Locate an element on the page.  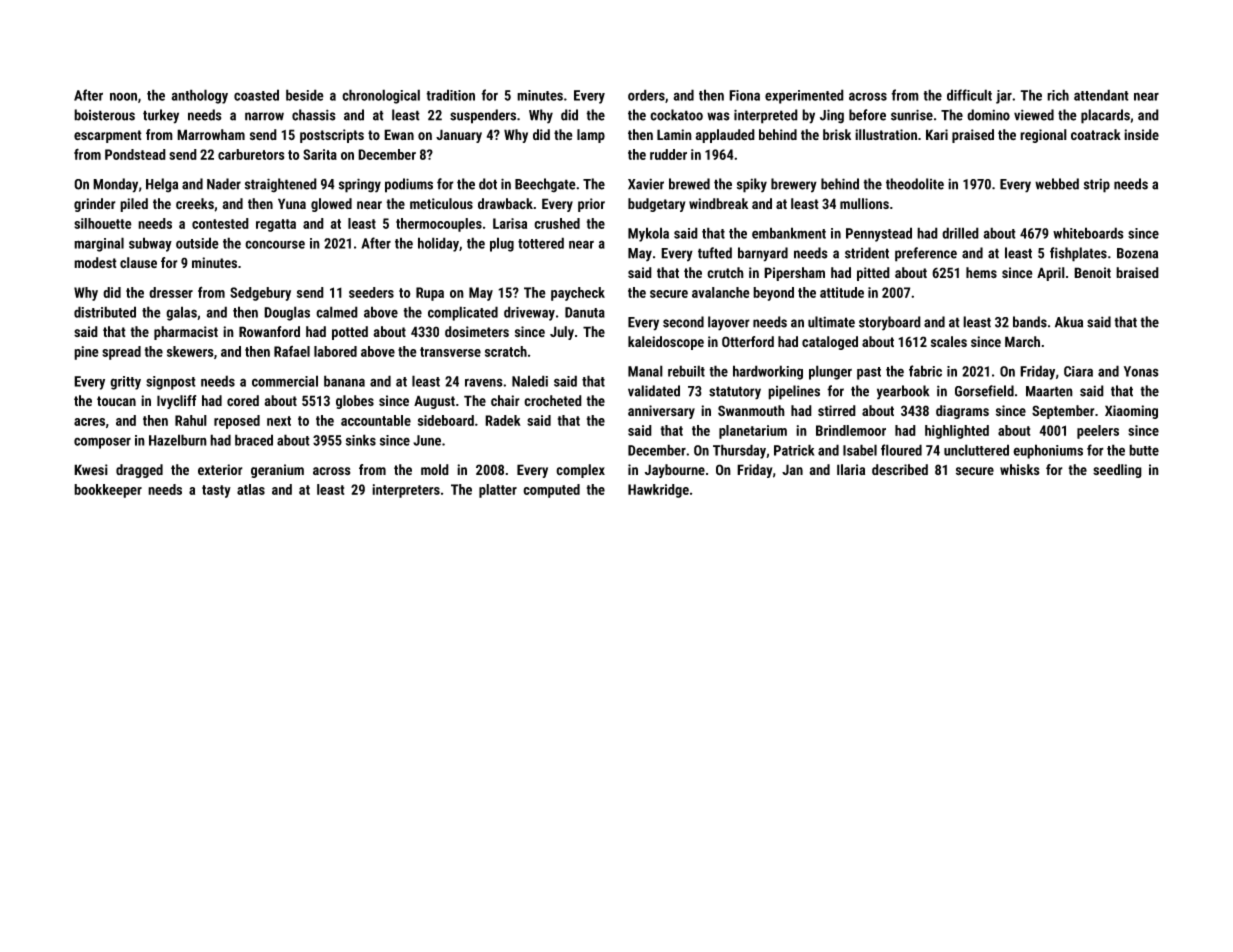
noon is located at coordinates (123, 96).
